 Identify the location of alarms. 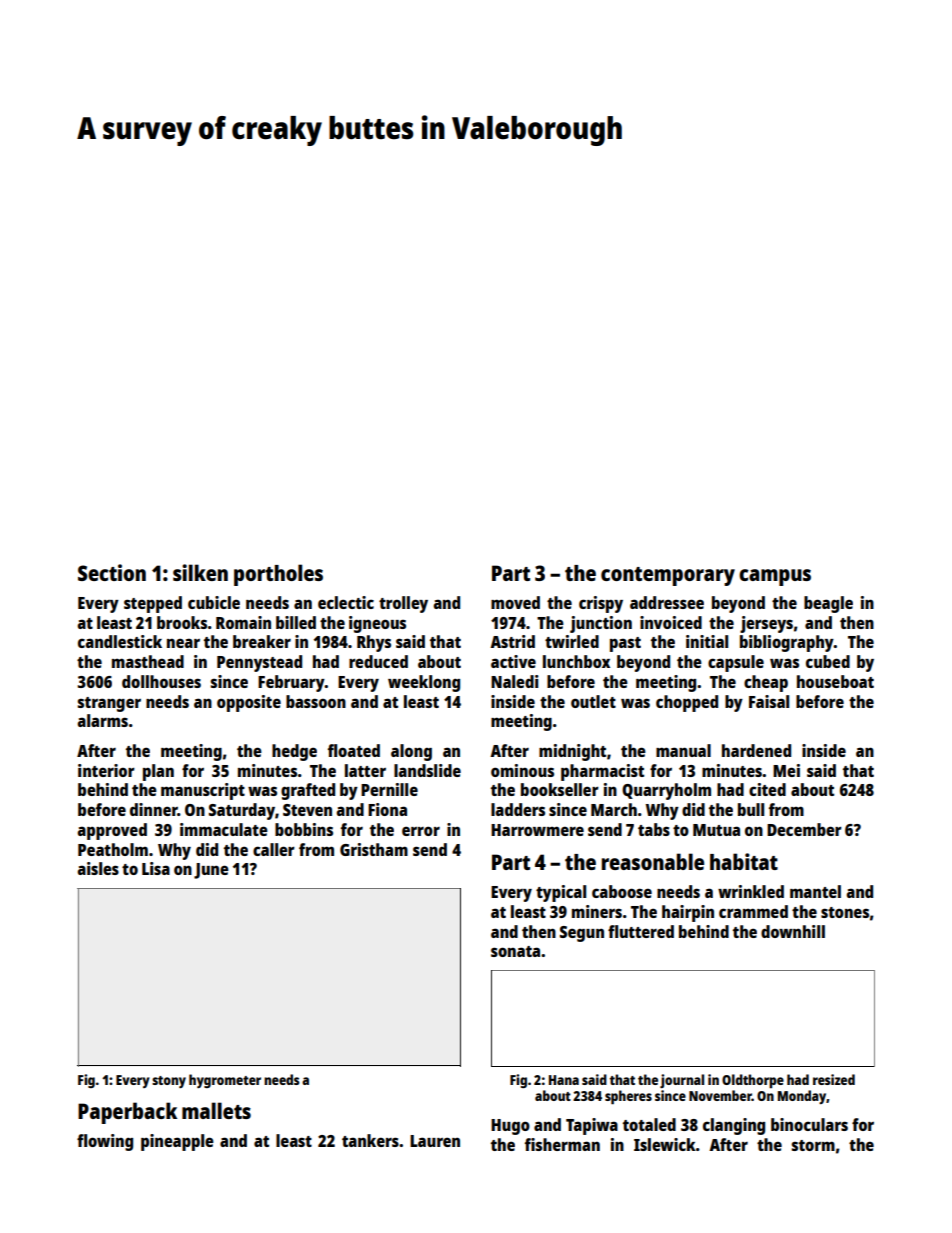
(103, 720).
